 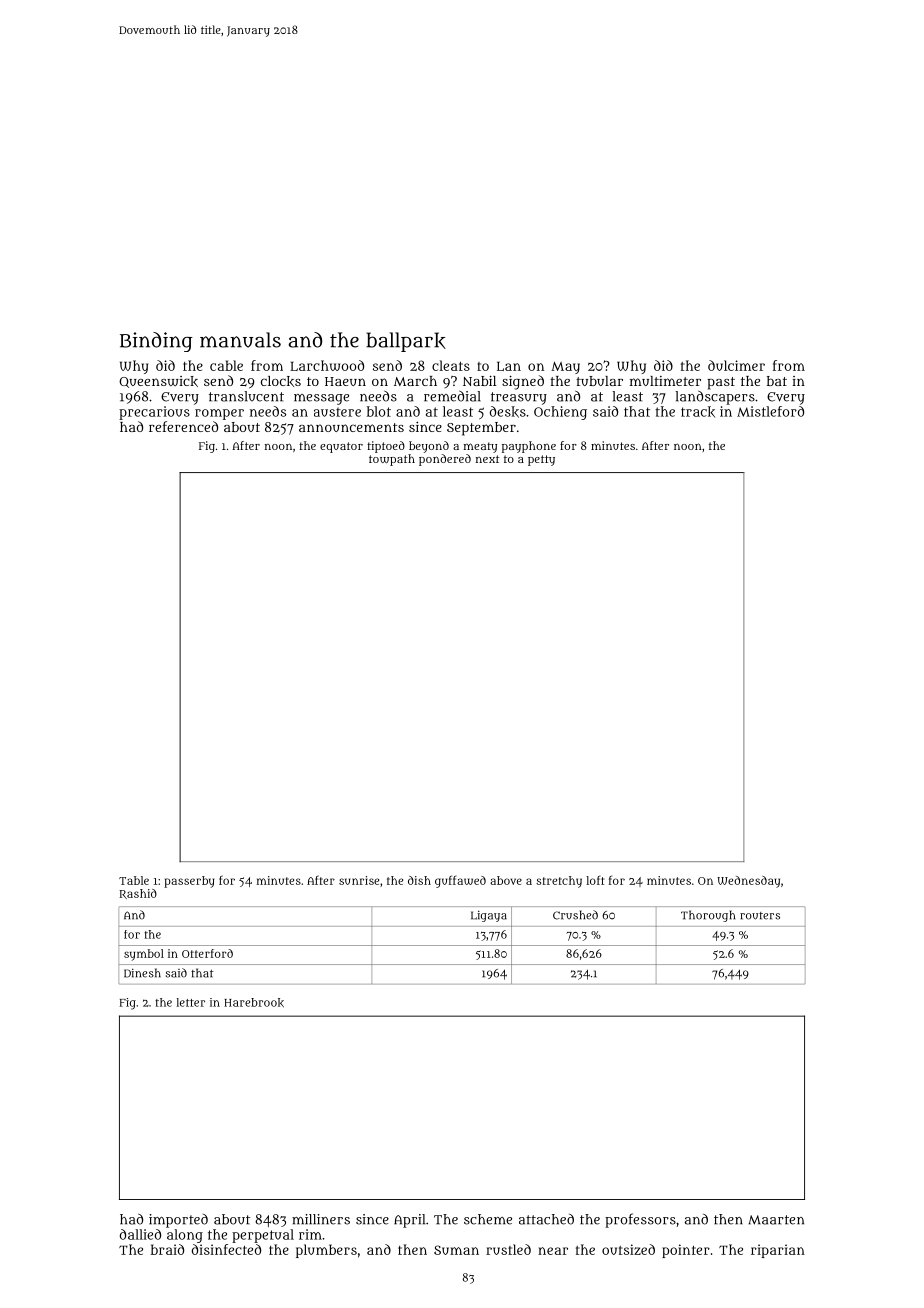 I want to click on track, so click(x=698, y=412).
